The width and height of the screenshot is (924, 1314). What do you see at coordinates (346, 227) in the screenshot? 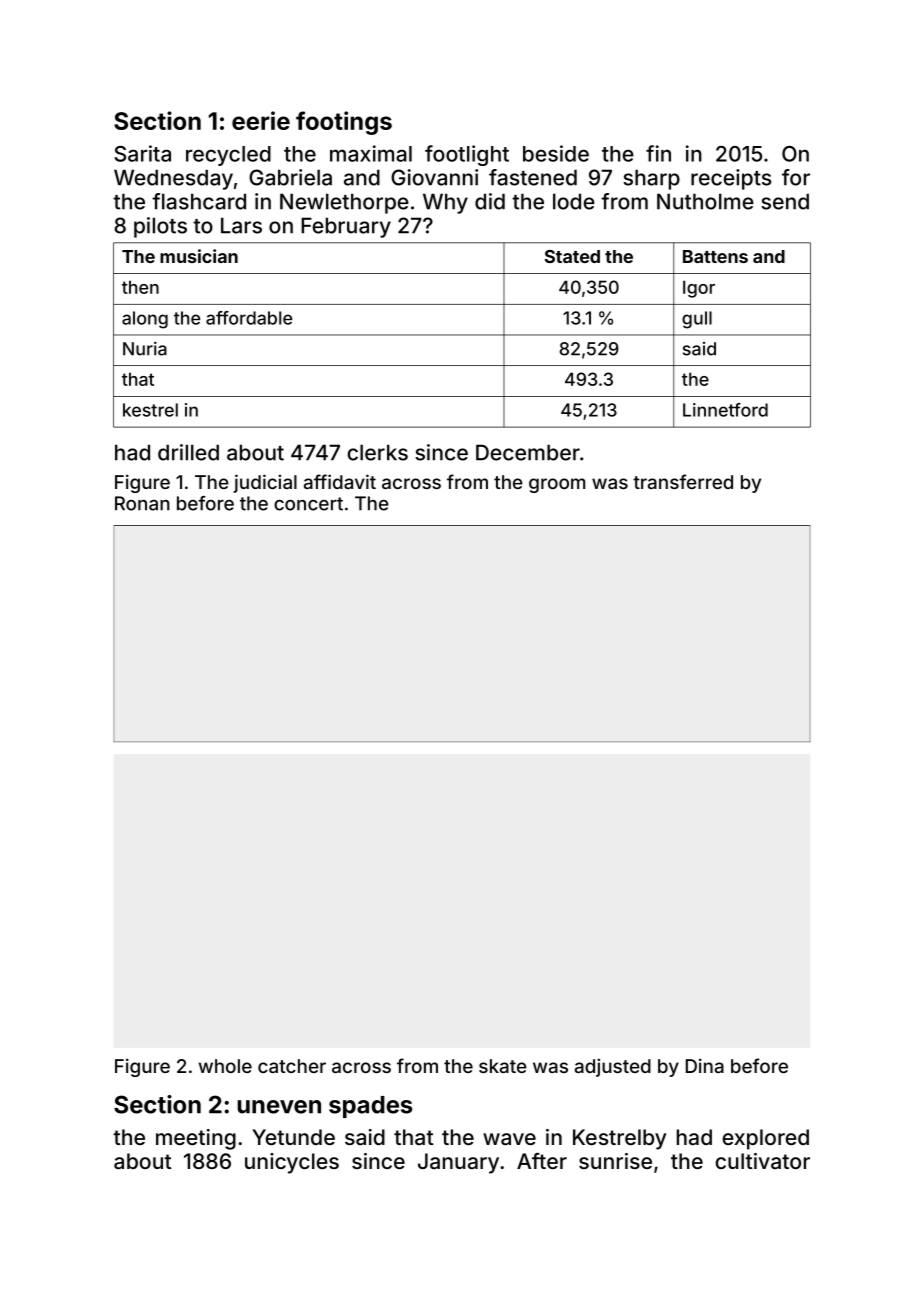
I see `February` at bounding box center [346, 227].
